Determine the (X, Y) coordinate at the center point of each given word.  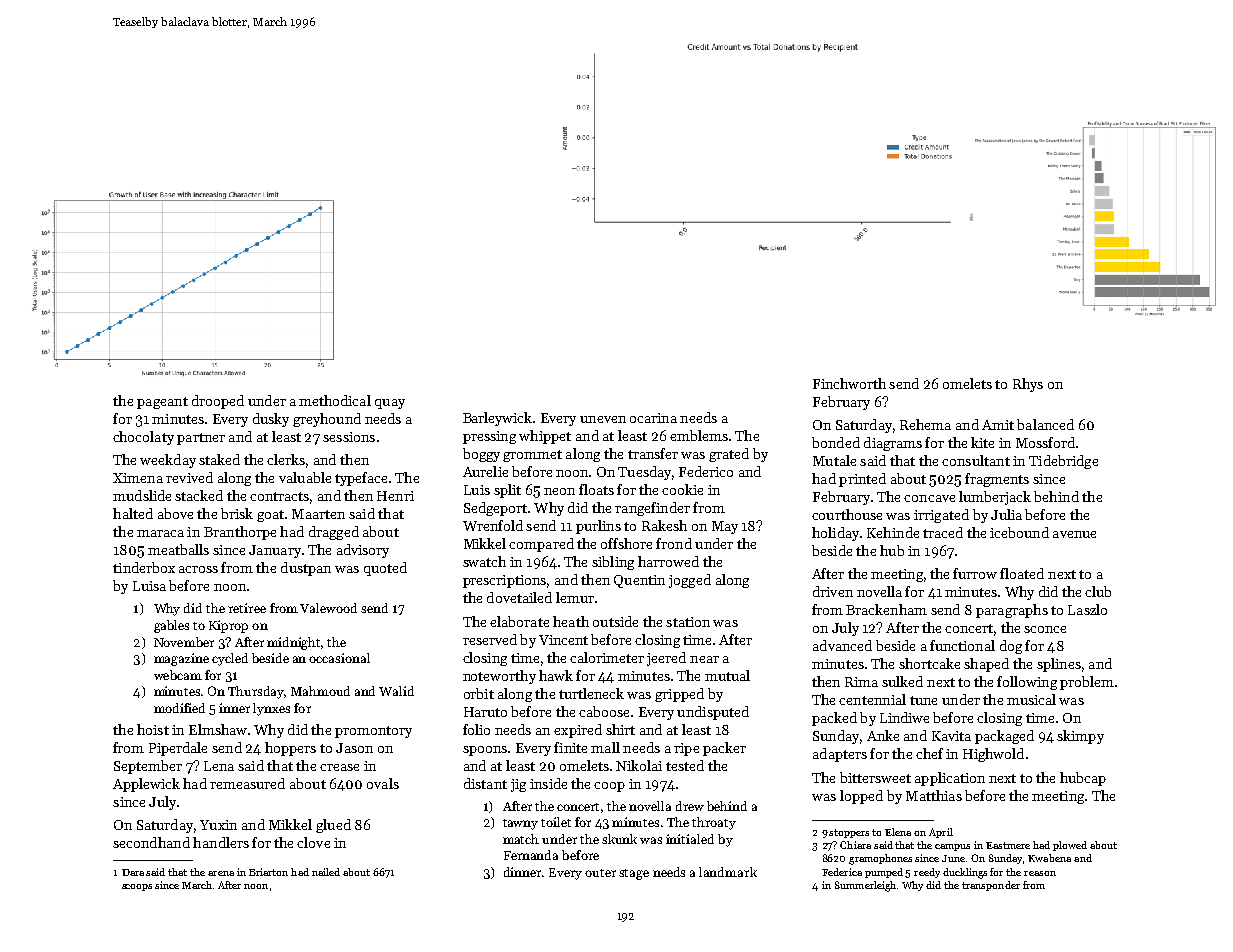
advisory (363, 551)
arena (221, 873)
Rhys (1028, 385)
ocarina (653, 418)
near (704, 659)
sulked (902, 681)
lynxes (271, 709)
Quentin (639, 581)
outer (600, 873)
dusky (271, 420)
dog (1011, 647)
